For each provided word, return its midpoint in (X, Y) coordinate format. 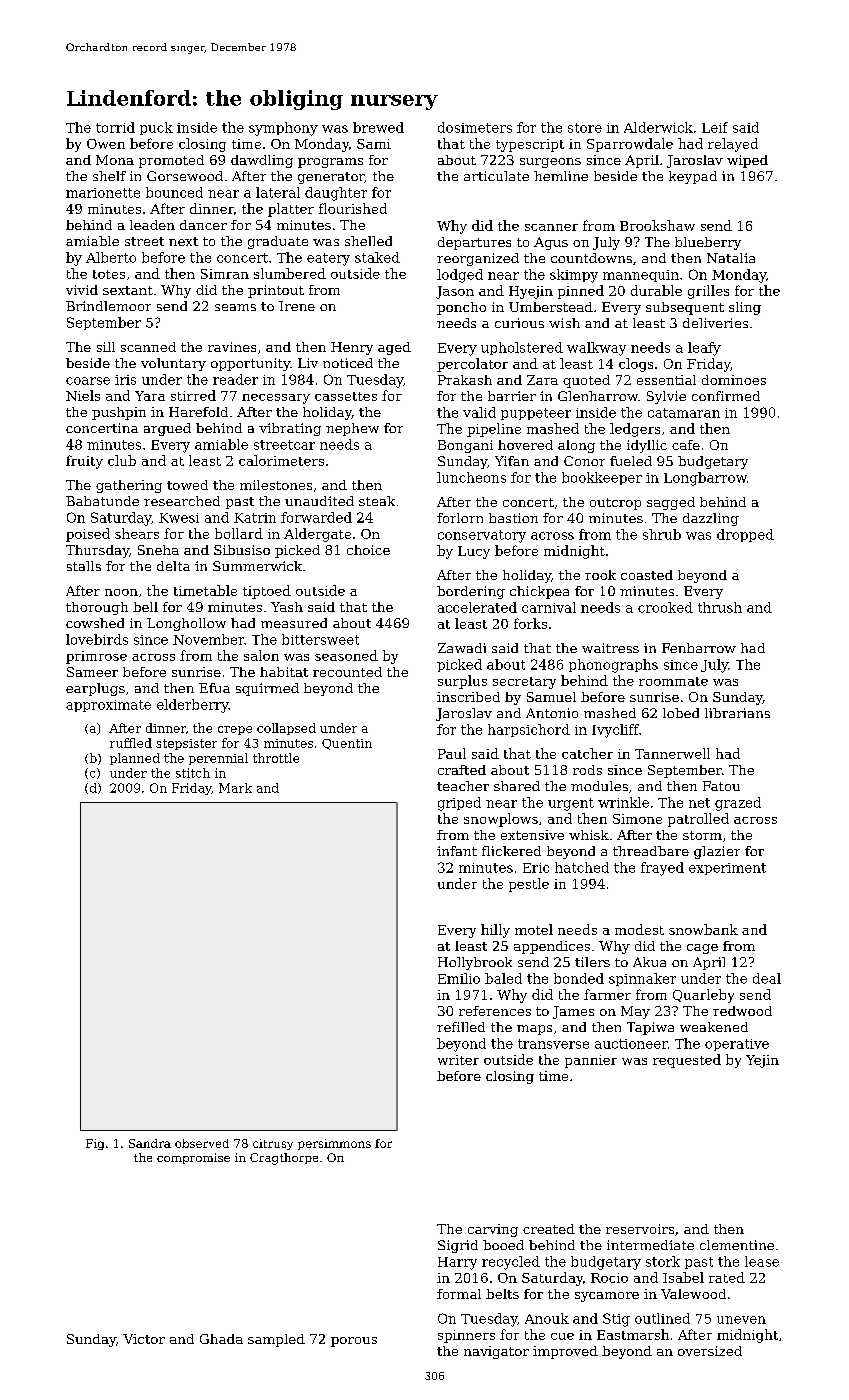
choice (368, 550)
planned (135, 759)
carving (493, 1230)
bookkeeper (602, 478)
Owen (106, 144)
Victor (144, 1339)
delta (173, 566)
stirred (193, 395)
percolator (472, 365)
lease (762, 1261)
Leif (715, 127)
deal (767, 978)
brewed (378, 127)
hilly (495, 931)
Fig (95, 1144)
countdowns (591, 258)
